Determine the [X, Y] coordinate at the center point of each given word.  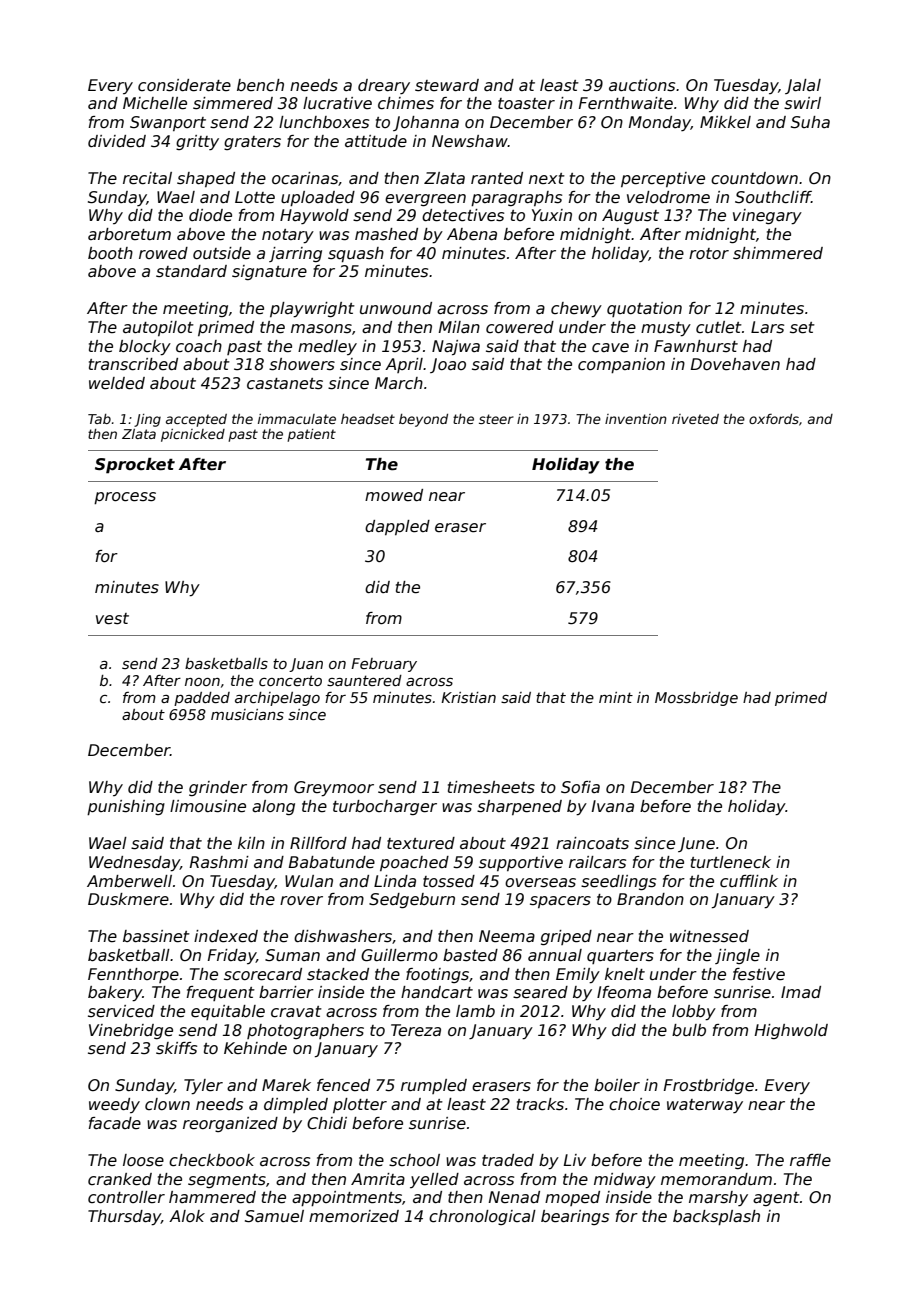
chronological [482, 1217]
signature [269, 272]
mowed [394, 495]
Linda [395, 881]
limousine [208, 806]
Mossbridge [696, 699]
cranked [120, 1179]
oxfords [774, 419]
